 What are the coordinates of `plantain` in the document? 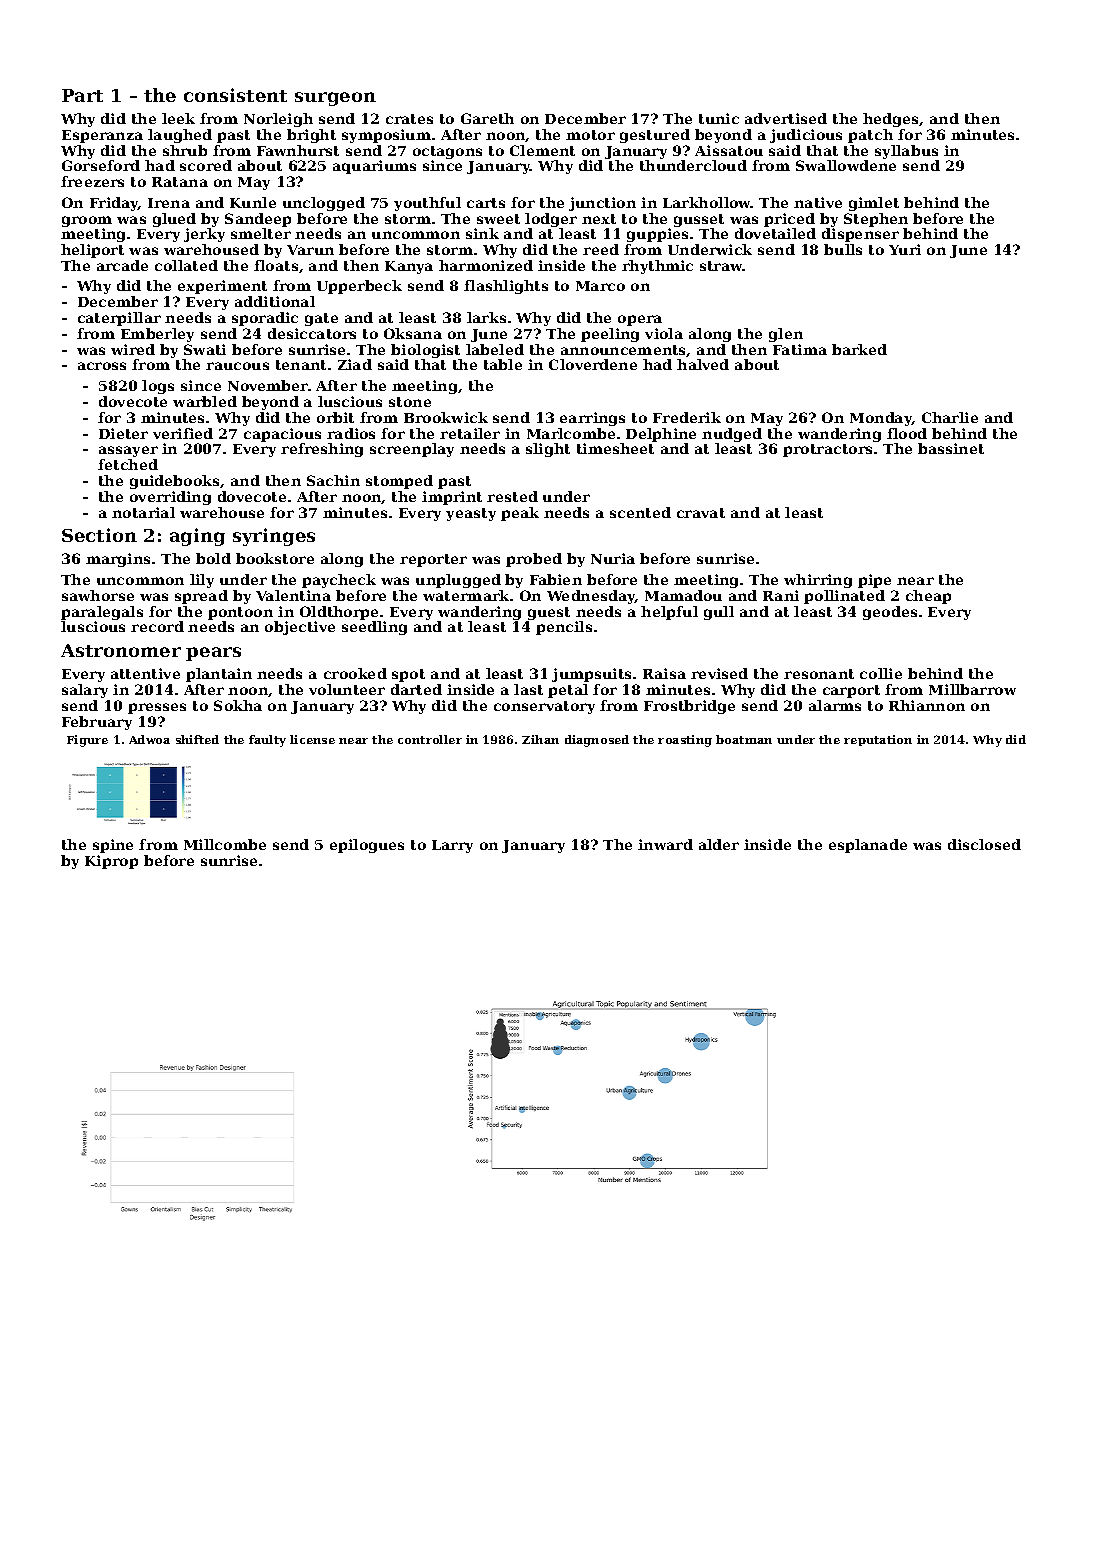 It's located at (219, 675).
